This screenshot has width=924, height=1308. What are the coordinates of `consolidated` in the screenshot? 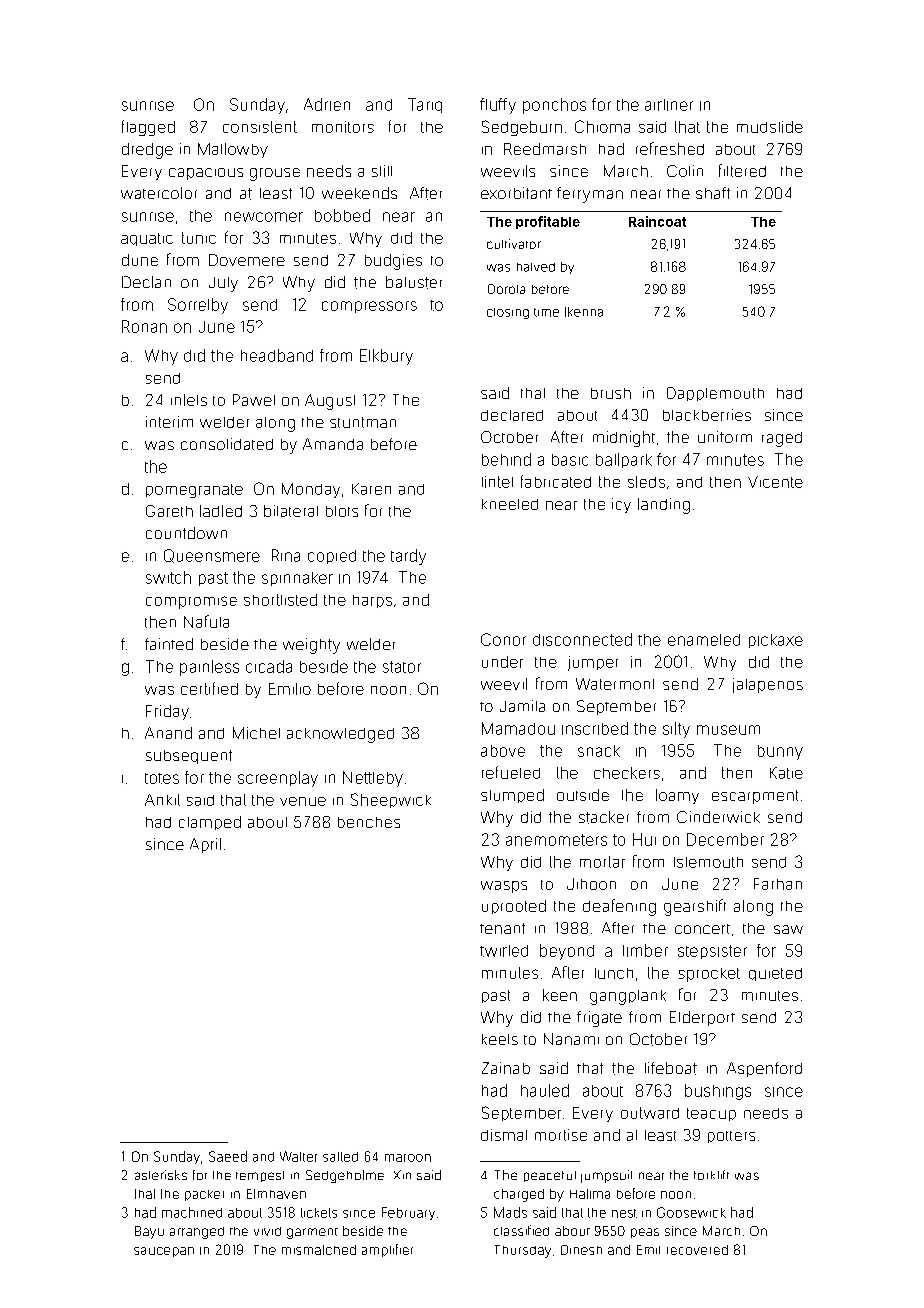 It's located at (227, 444).
